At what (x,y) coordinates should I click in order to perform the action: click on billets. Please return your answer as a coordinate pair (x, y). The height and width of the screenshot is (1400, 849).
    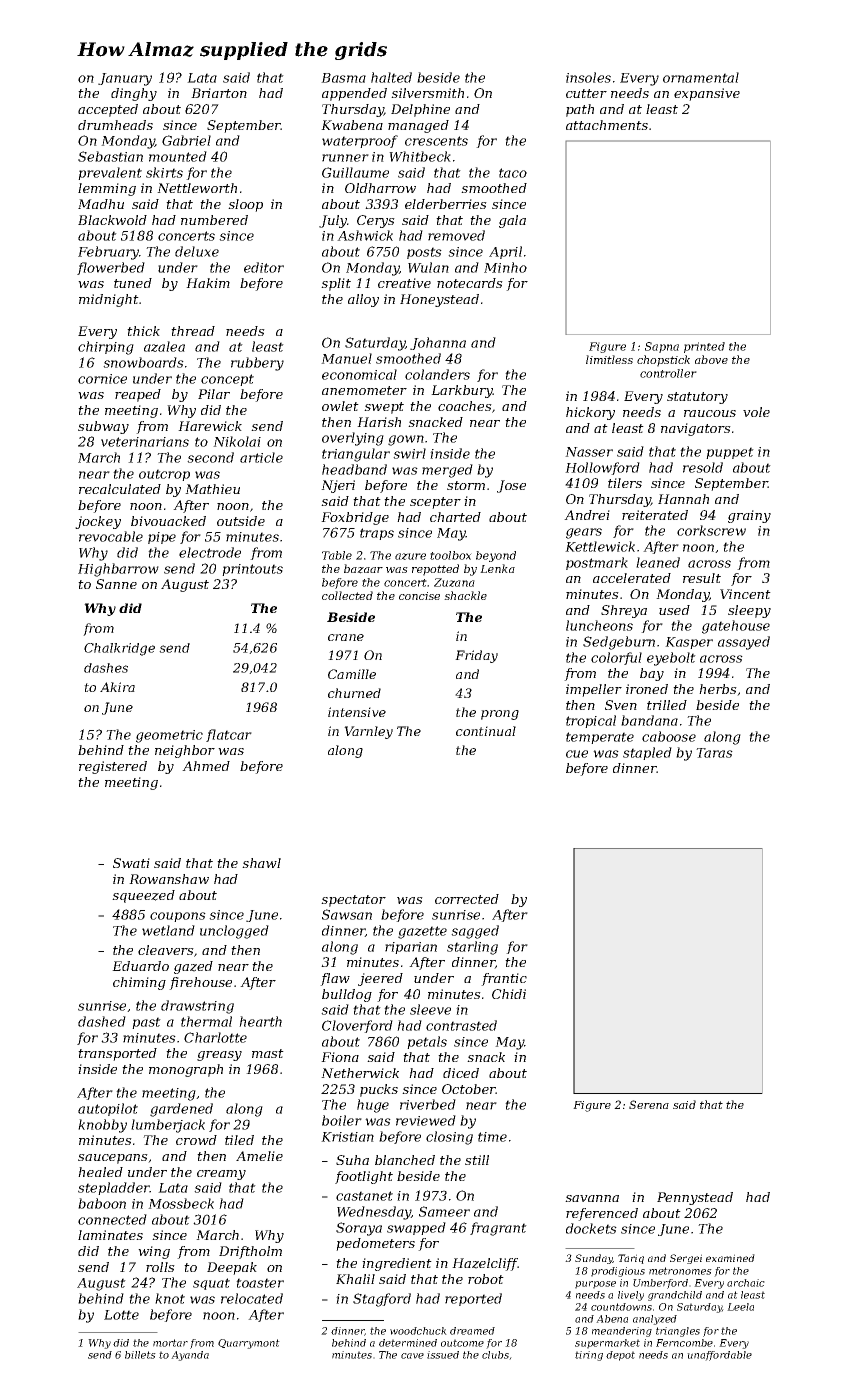
    Looking at the image, I should click on (140, 1355).
